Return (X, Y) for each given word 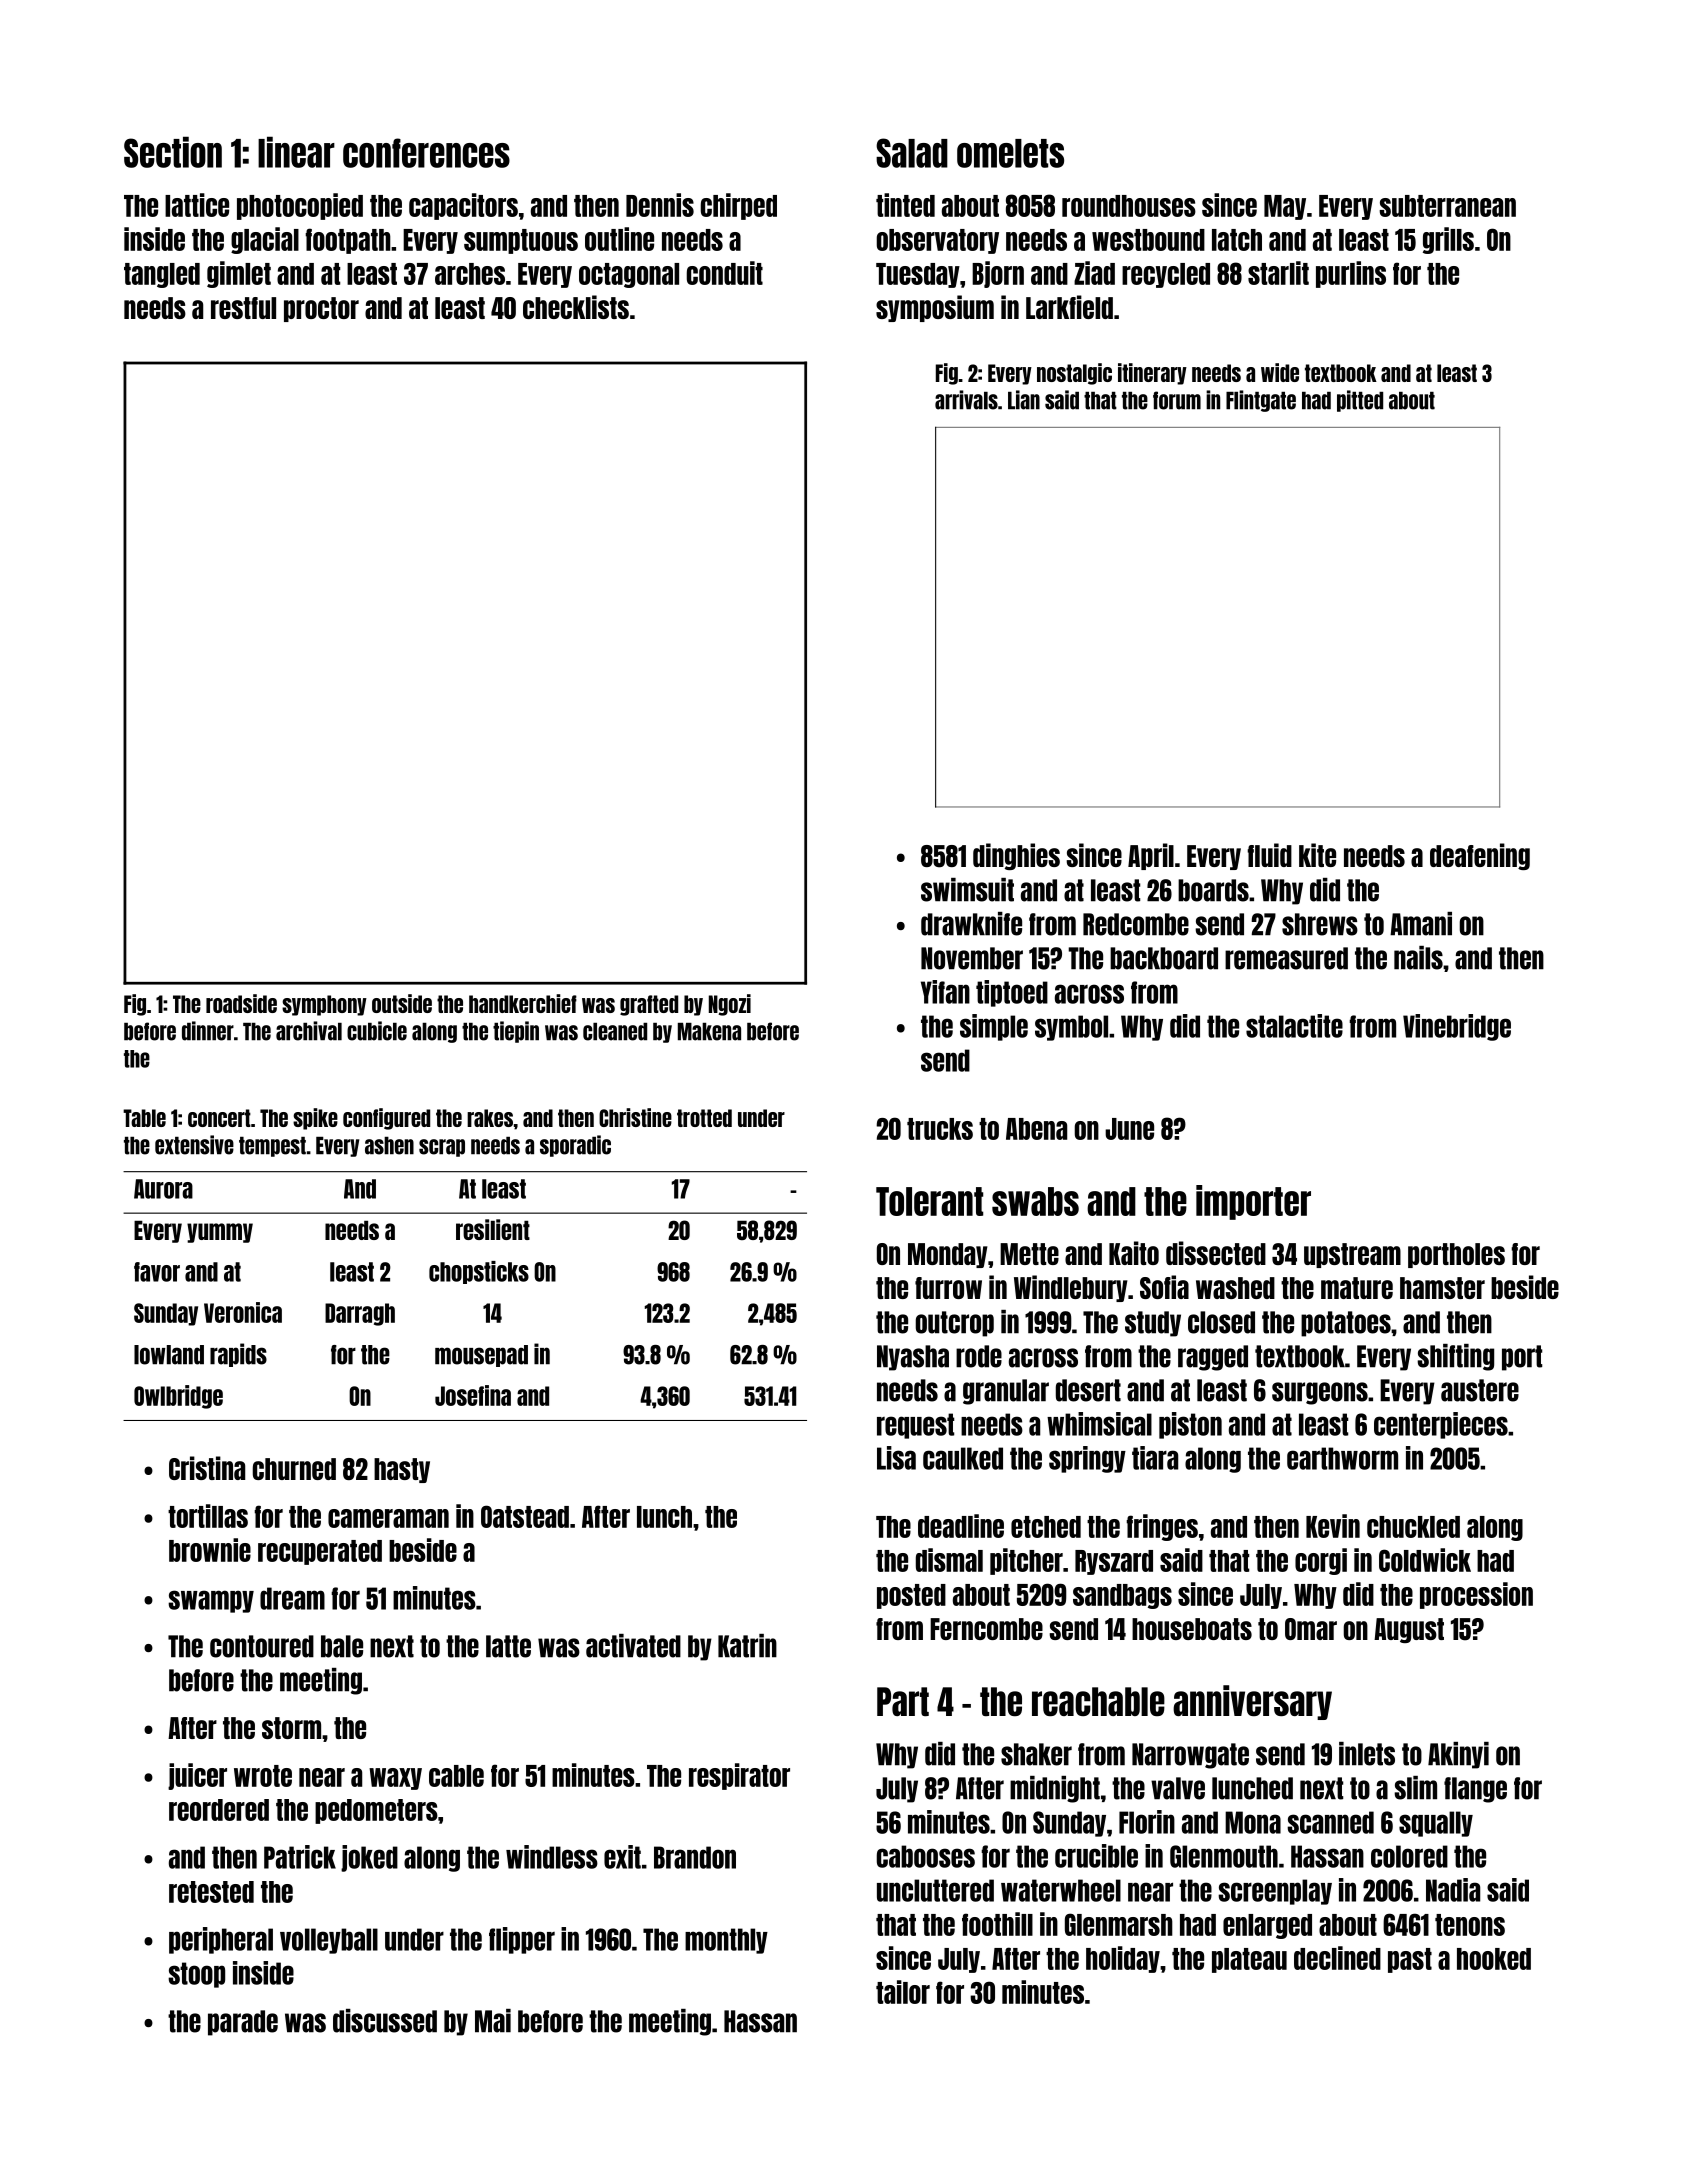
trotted (704, 1118)
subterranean (1447, 206)
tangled (162, 275)
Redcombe (1136, 924)
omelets (1010, 153)
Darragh (360, 1314)
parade (243, 2023)
